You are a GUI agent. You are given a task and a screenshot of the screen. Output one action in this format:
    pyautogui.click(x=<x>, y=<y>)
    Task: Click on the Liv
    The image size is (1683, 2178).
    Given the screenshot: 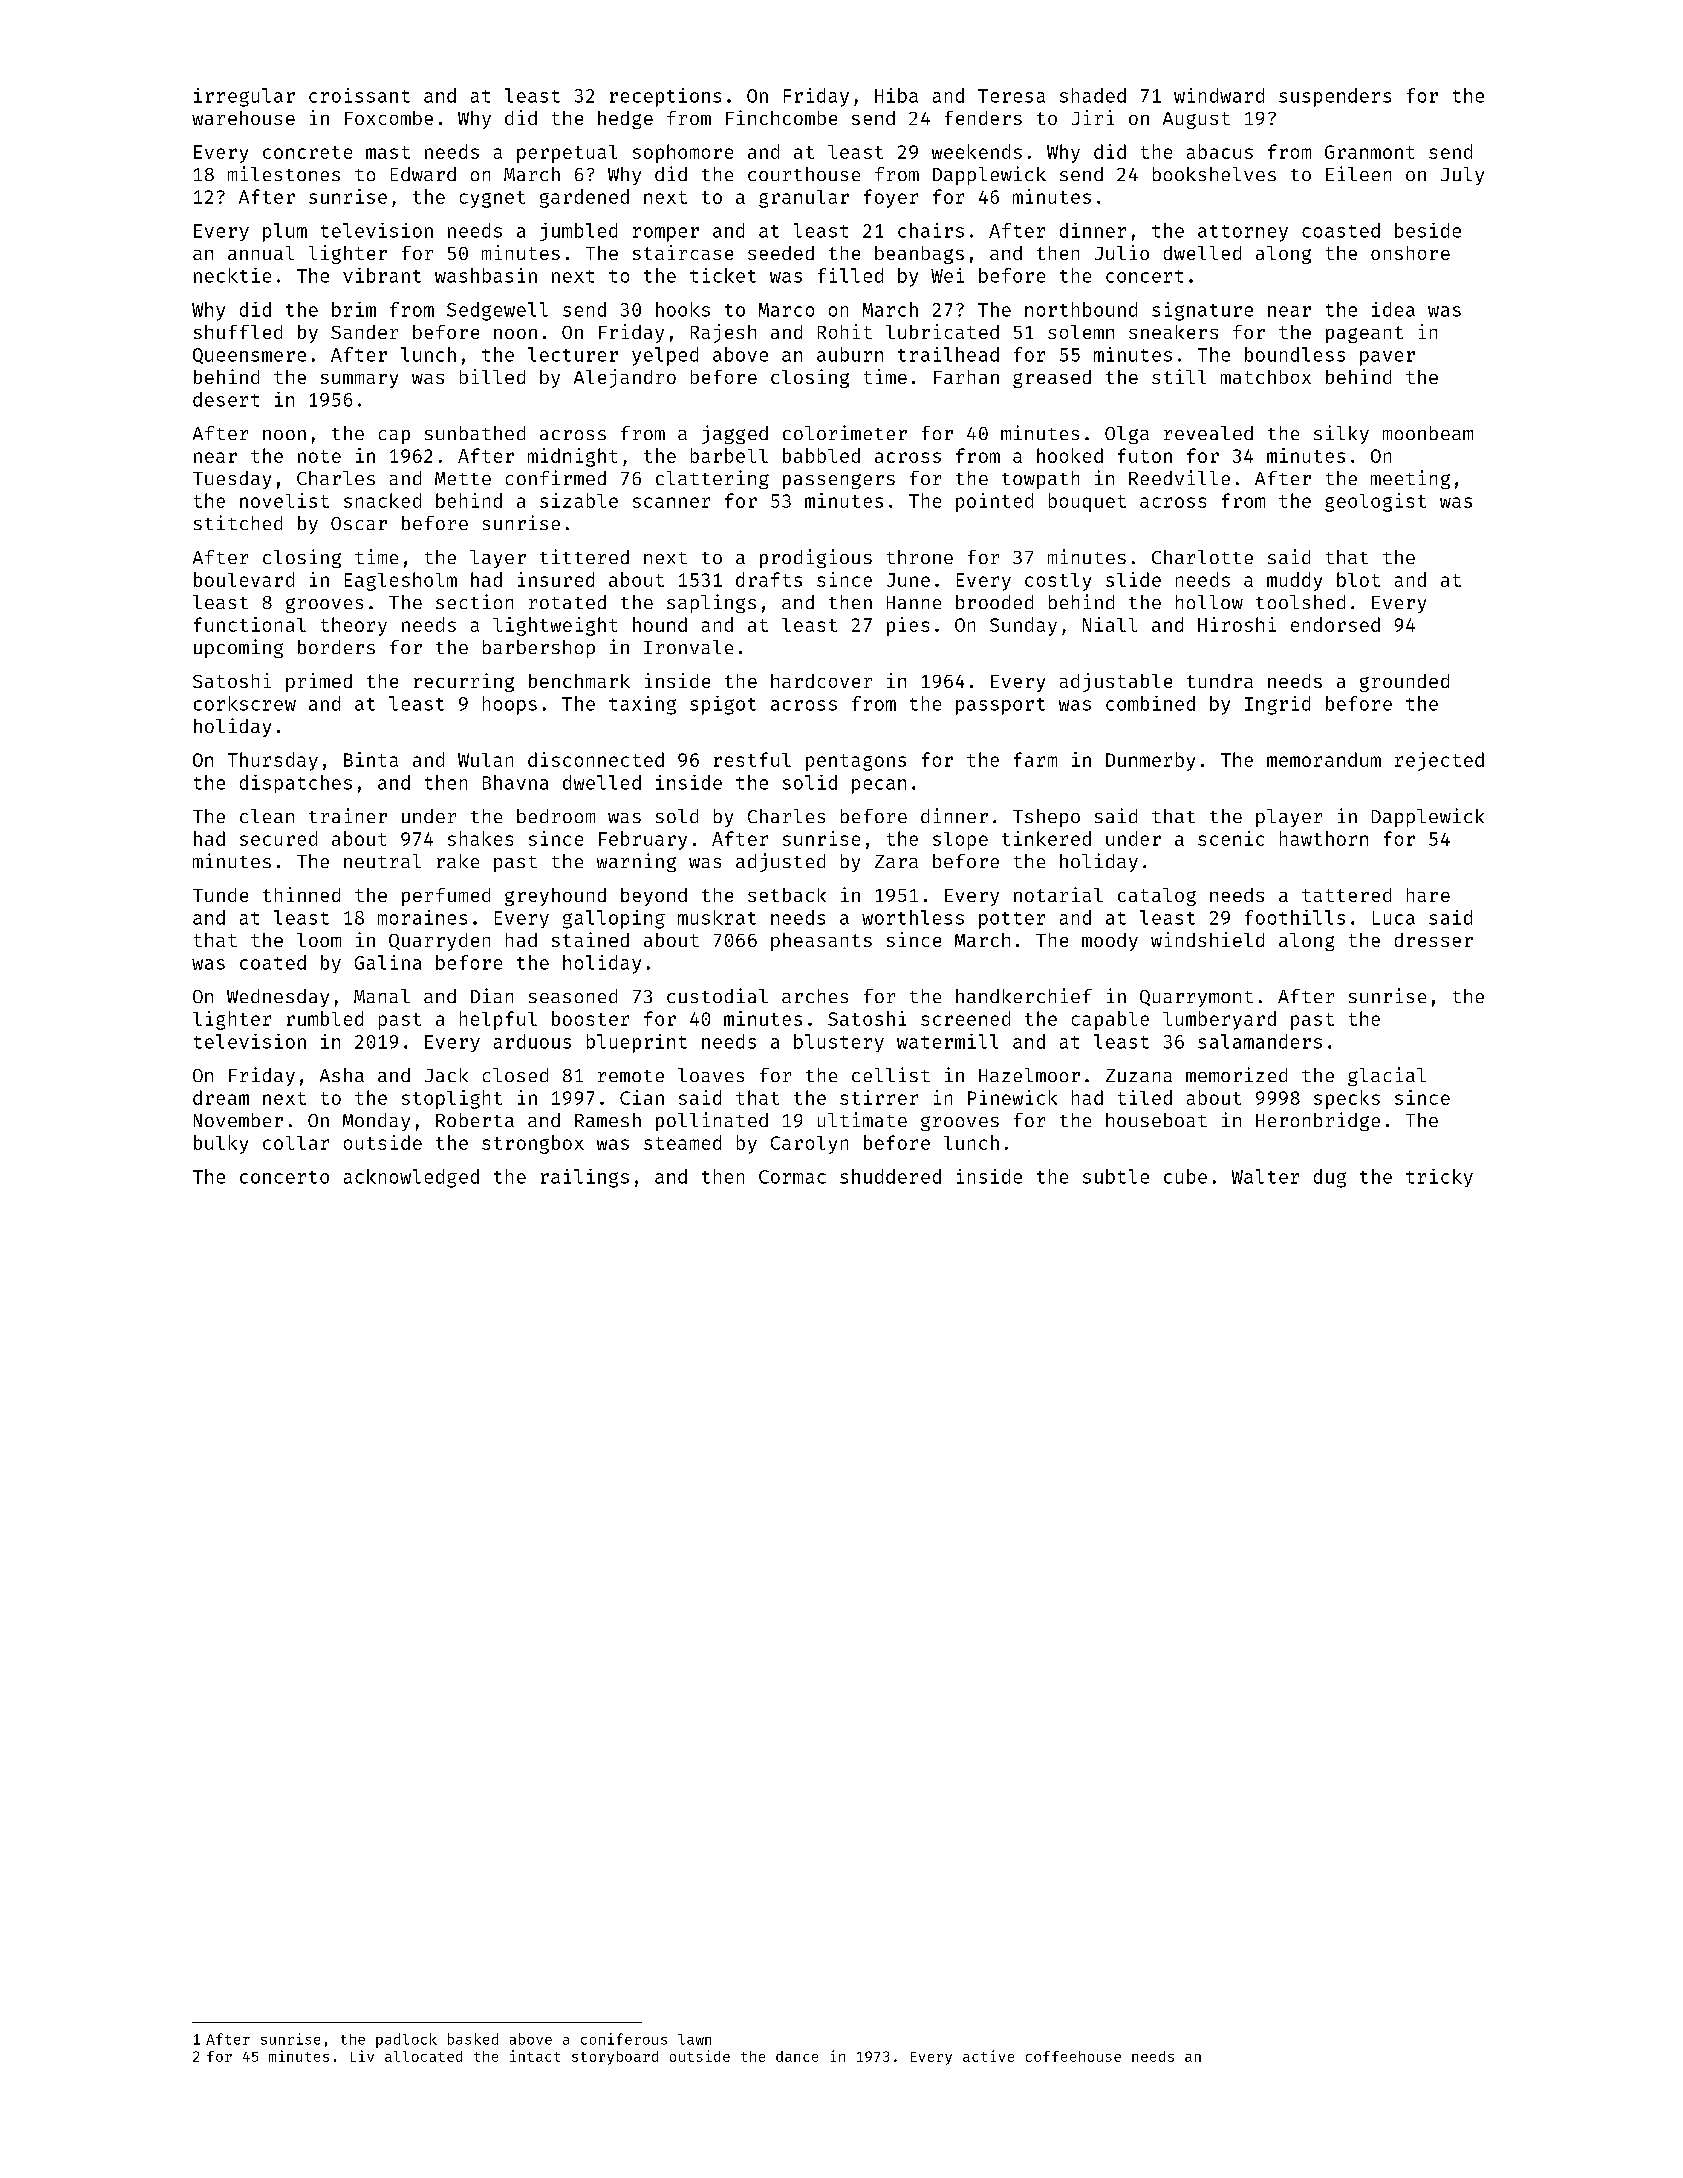 What is the action you would take?
    pyautogui.click(x=362, y=2056)
